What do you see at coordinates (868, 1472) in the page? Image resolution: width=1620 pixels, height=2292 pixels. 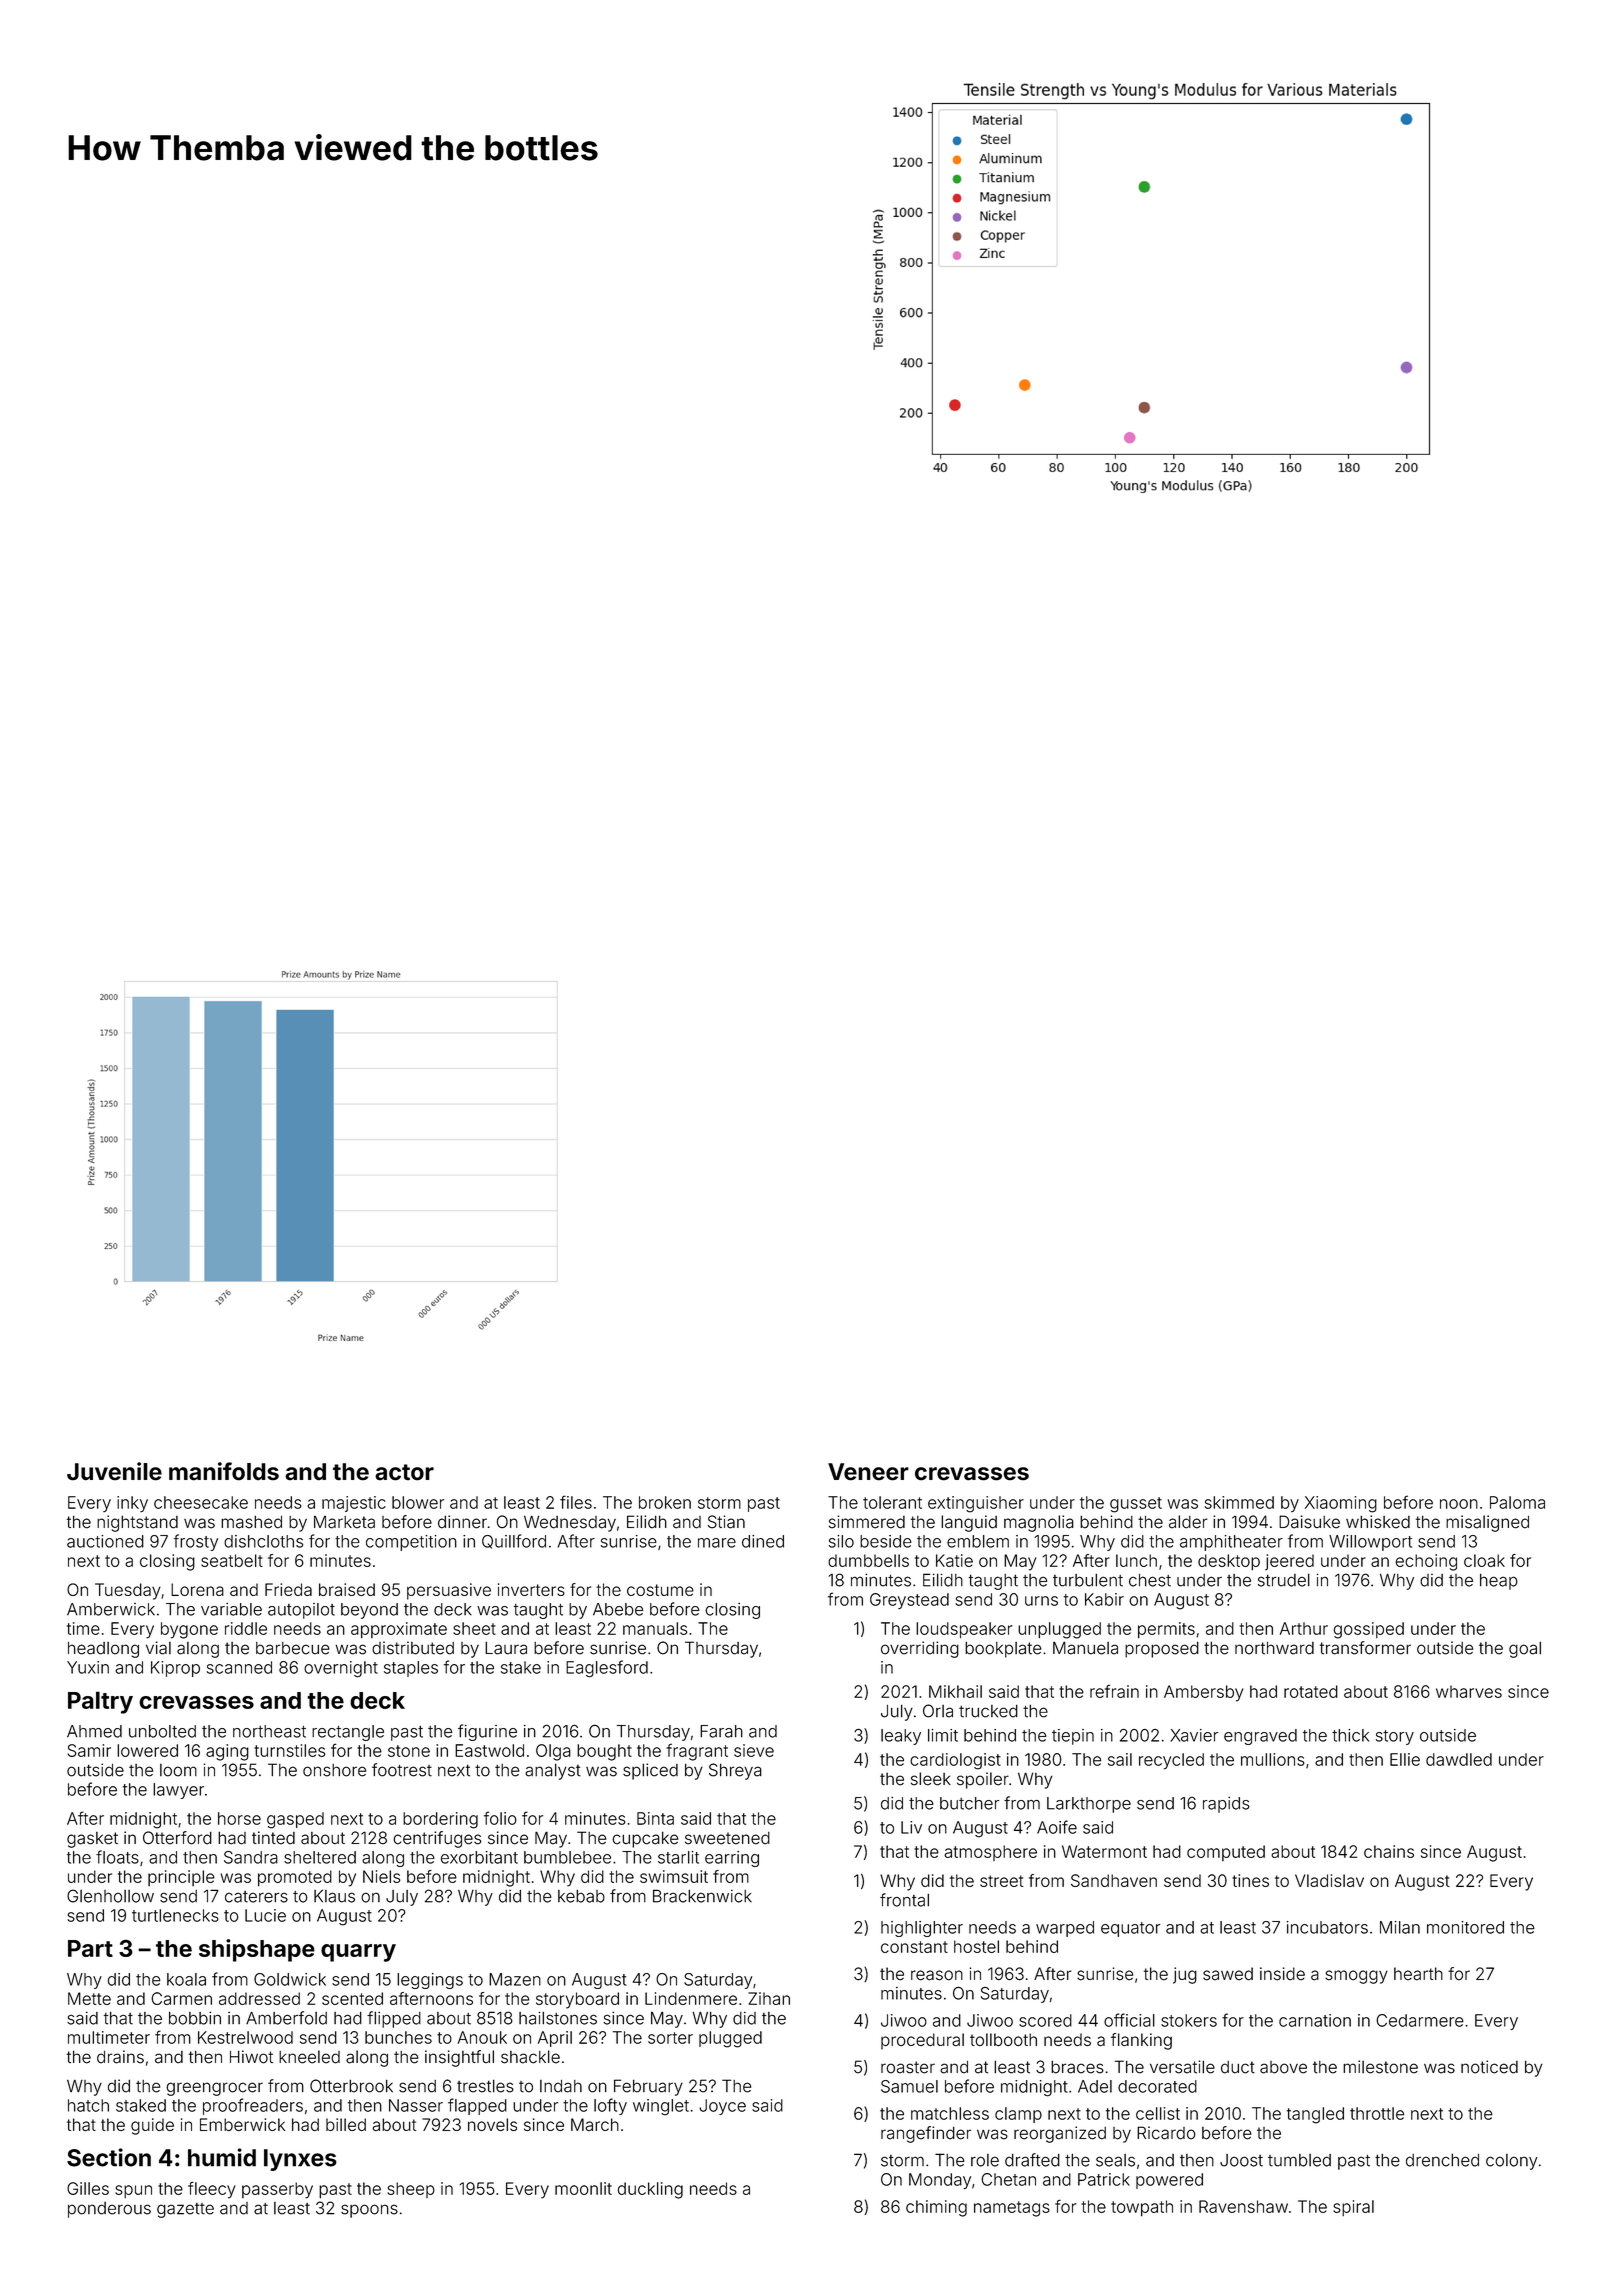 I see `Veneer` at bounding box center [868, 1472].
